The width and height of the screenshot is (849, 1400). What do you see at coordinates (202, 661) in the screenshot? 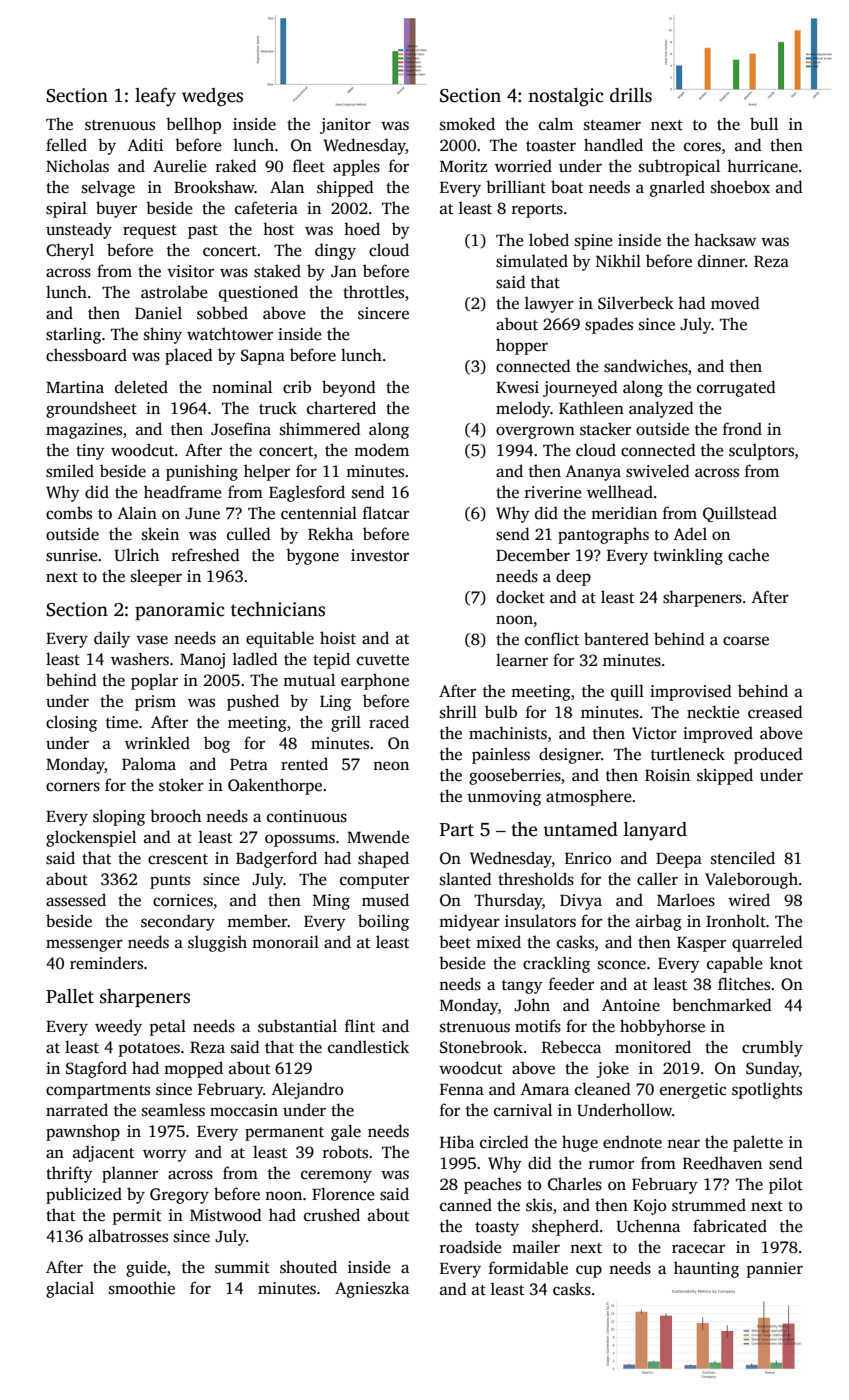
I see `Manoj` at bounding box center [202, 661].
